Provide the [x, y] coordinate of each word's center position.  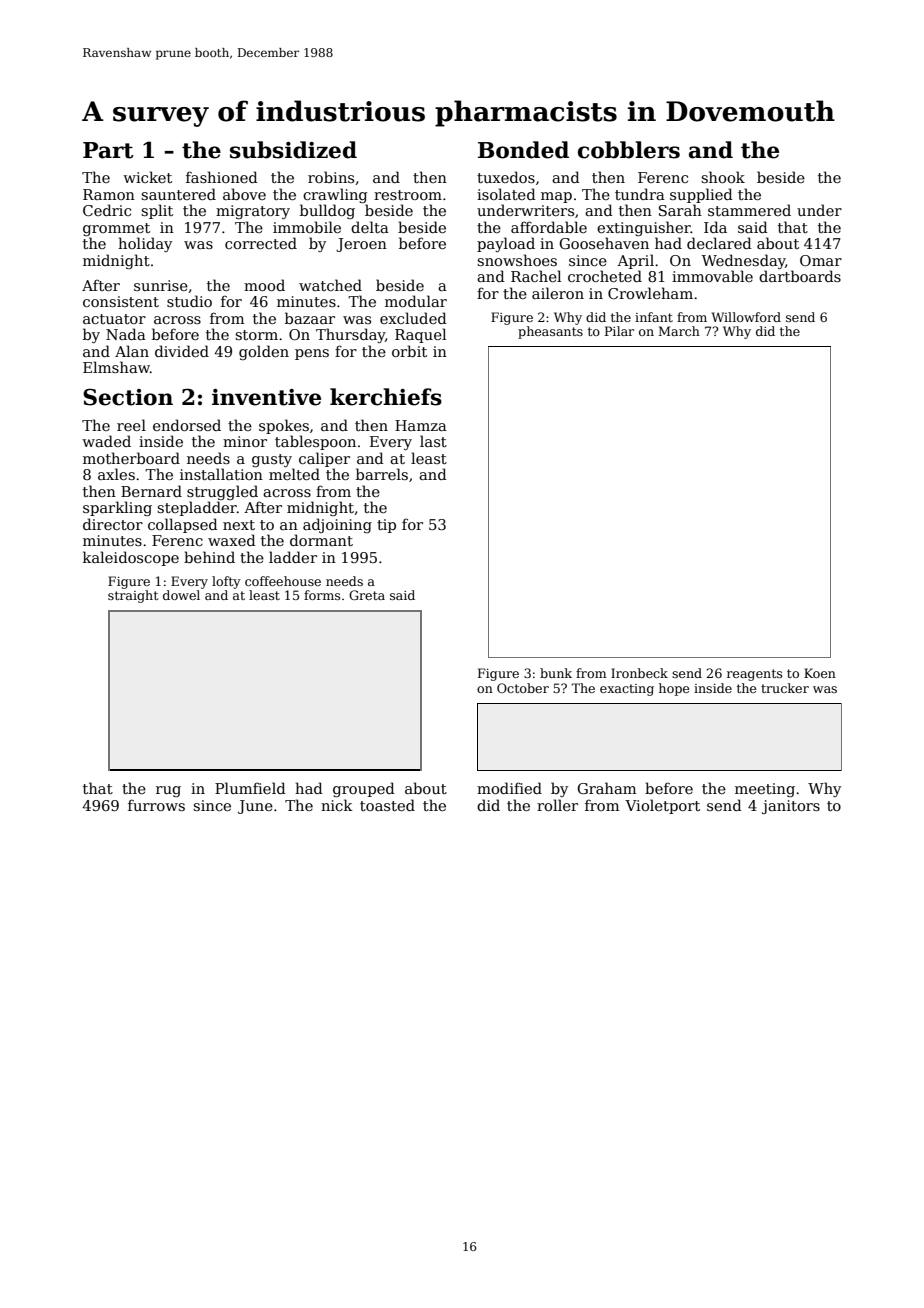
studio [189, 301]
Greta [367, 595]
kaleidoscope [131, 558]
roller [557, 805]
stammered [749, 210]
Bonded [523, 150]
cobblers [629, 150]
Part [108, 150]
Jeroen [361, 245]
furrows [156, 805]
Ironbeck [639, 673]
